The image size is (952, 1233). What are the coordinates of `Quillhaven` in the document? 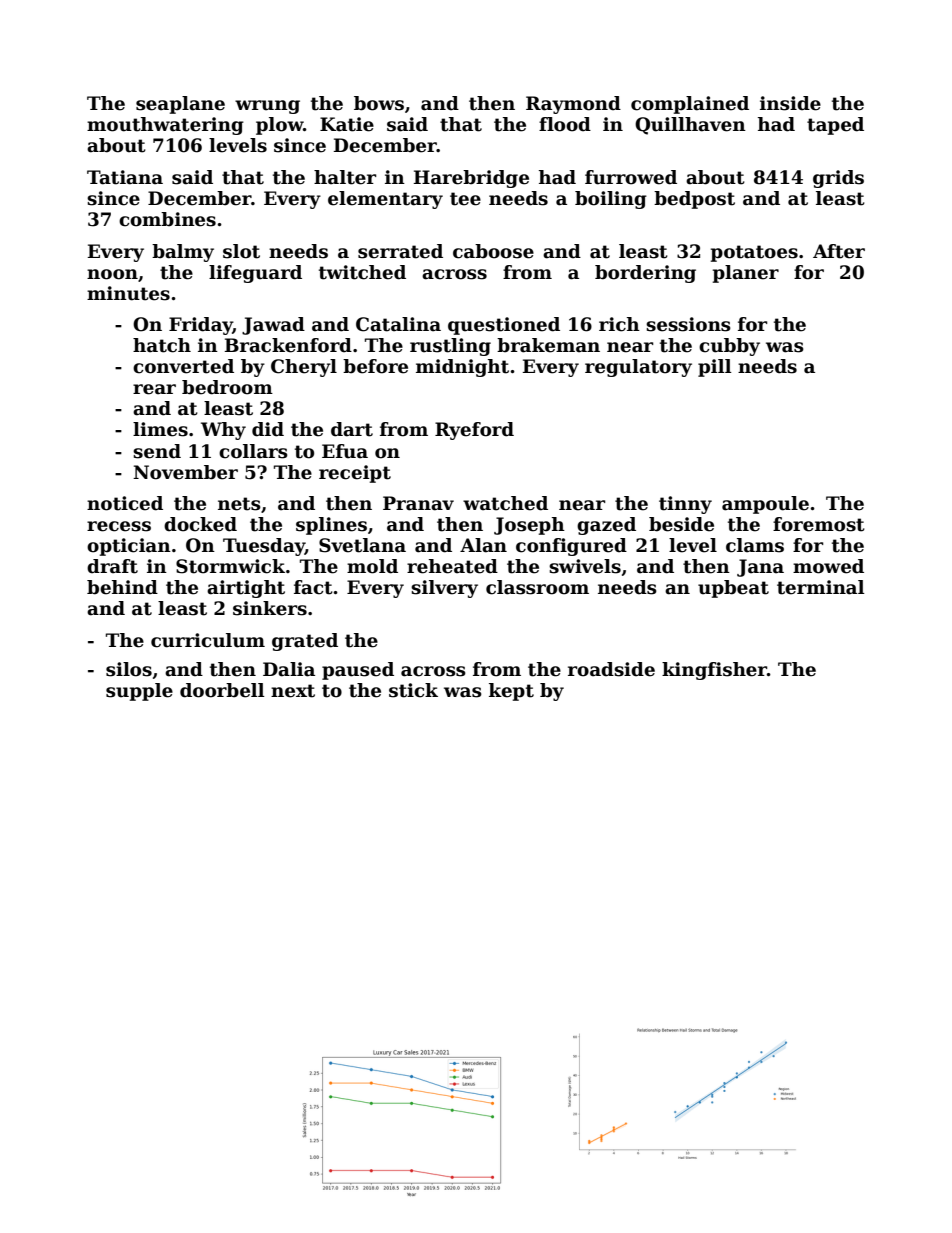 It's located at (690, 126).
